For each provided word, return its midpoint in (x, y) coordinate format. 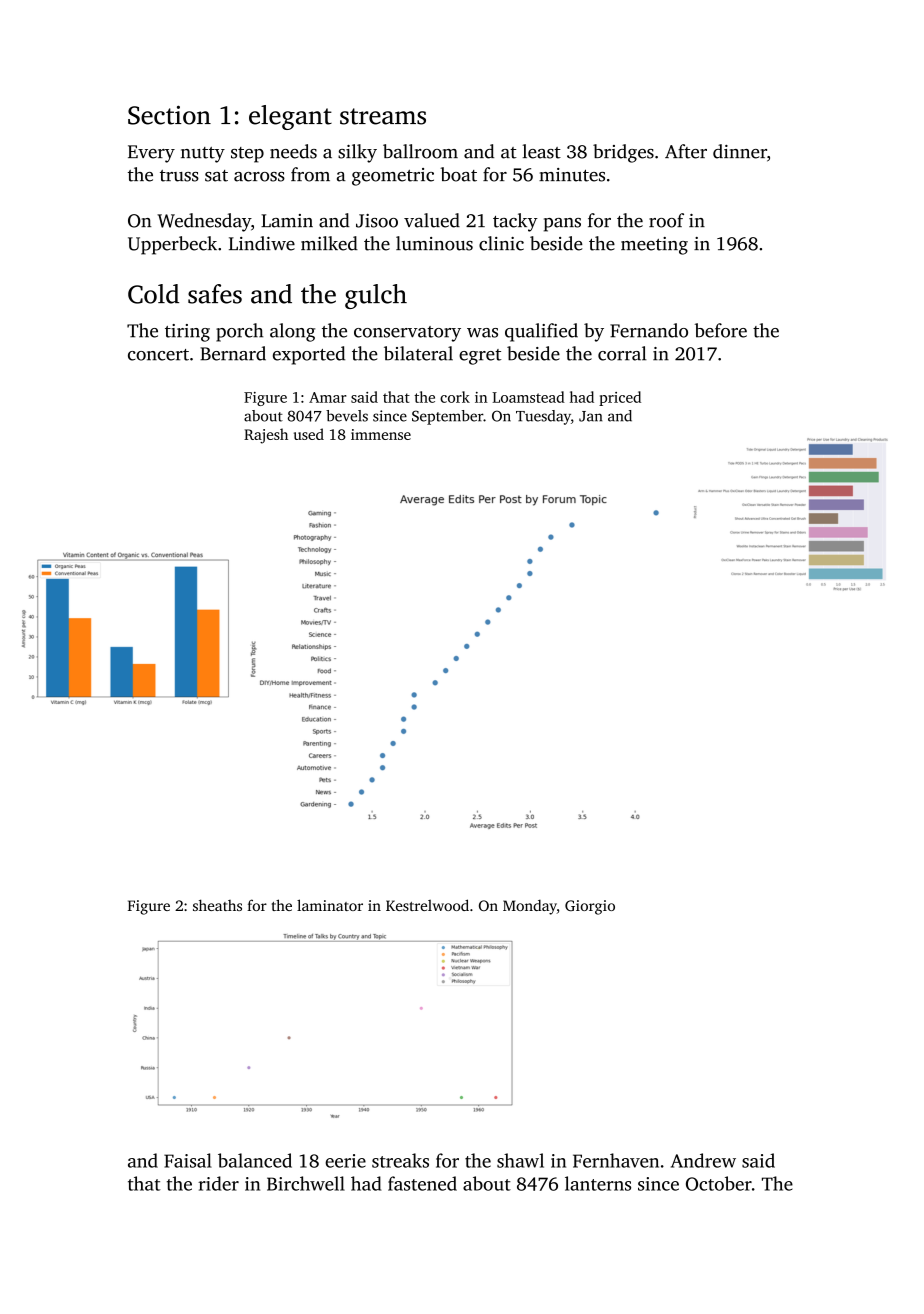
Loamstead (528, 397)
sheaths (217, 905)
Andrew (703, 1160)
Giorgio (590, 907)
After (686, 151)
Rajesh (266, 436)
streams (383, 116)
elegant (290, 117)
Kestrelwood (427, 905)
